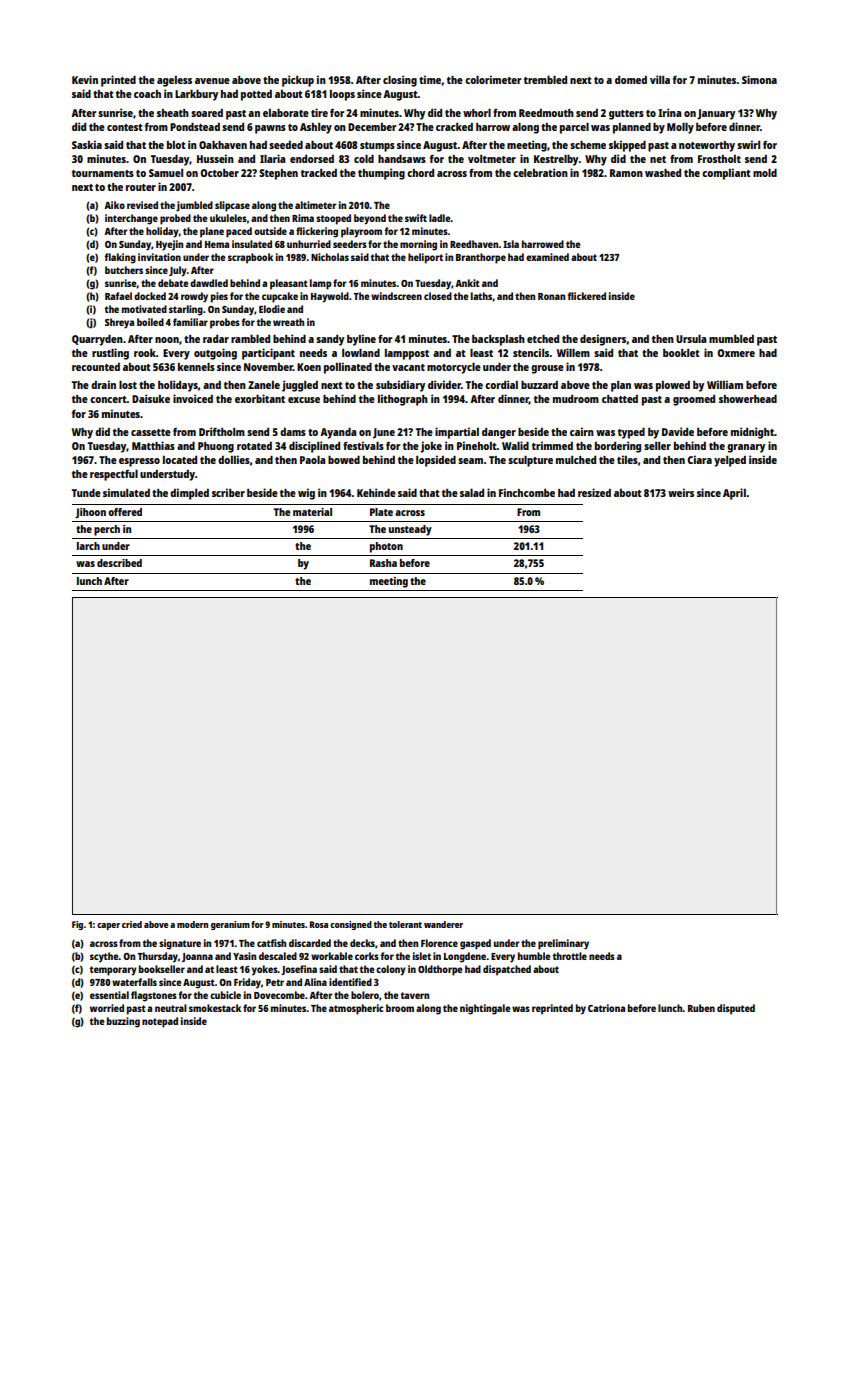 The width and height of the screenshot is (849, 1400). Describe the element at coordinates (154, 996) in the screenshot. I see `flagstones` at that location.
